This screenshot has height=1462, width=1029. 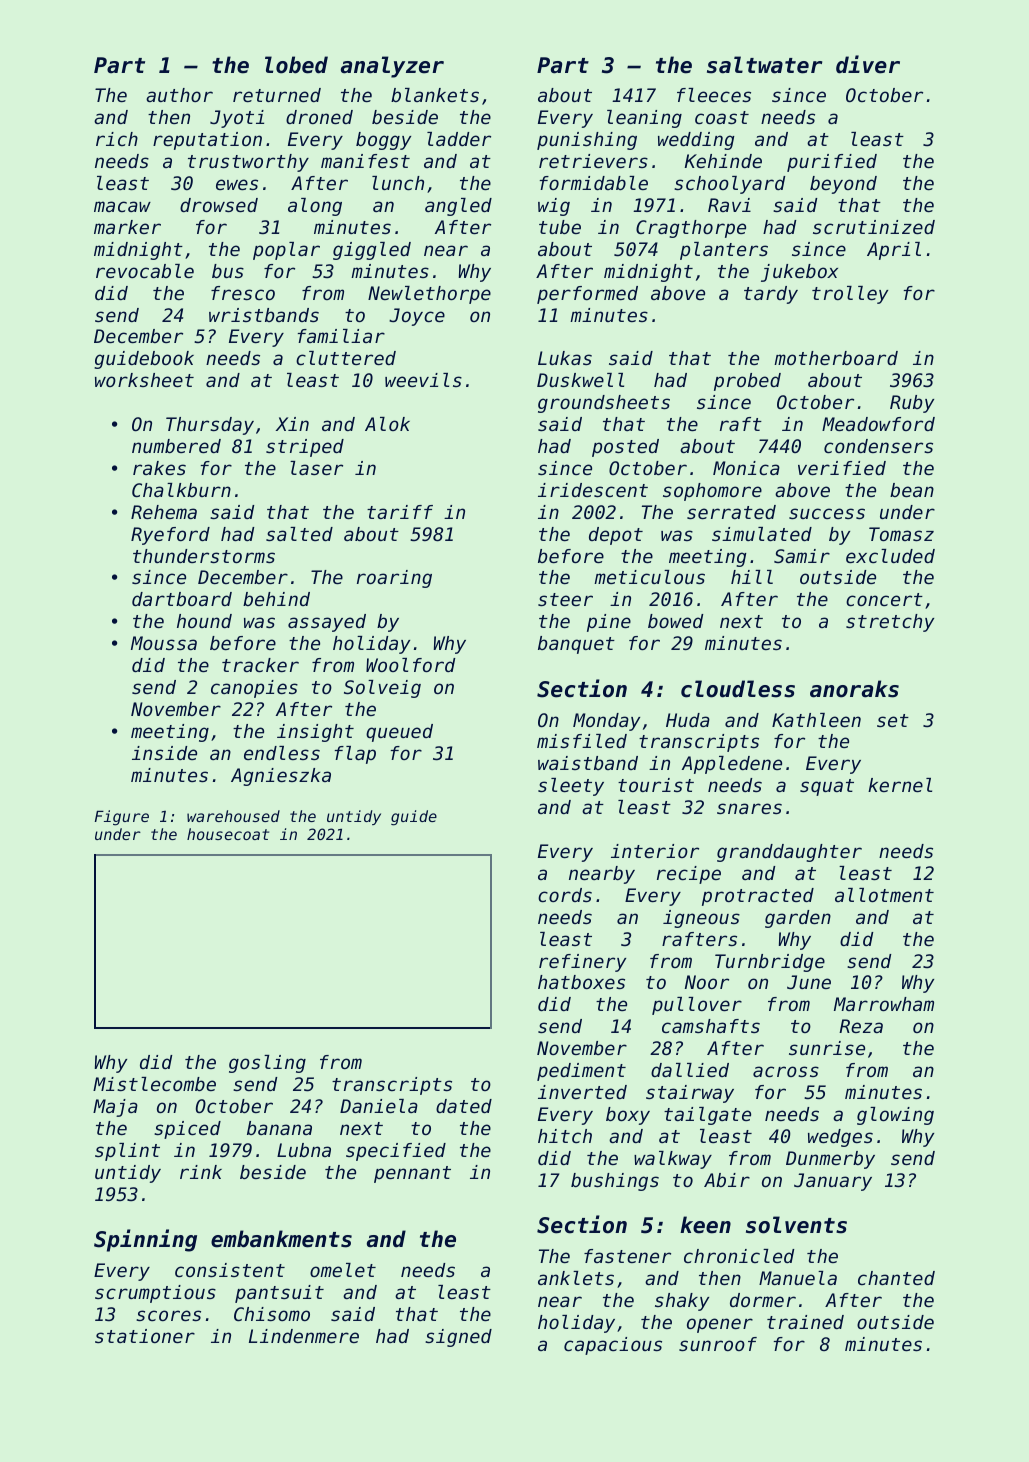 What do you see at coordinates (587, 295) in the screenshot?
I see `performed` at bounding box center [587, 295].
